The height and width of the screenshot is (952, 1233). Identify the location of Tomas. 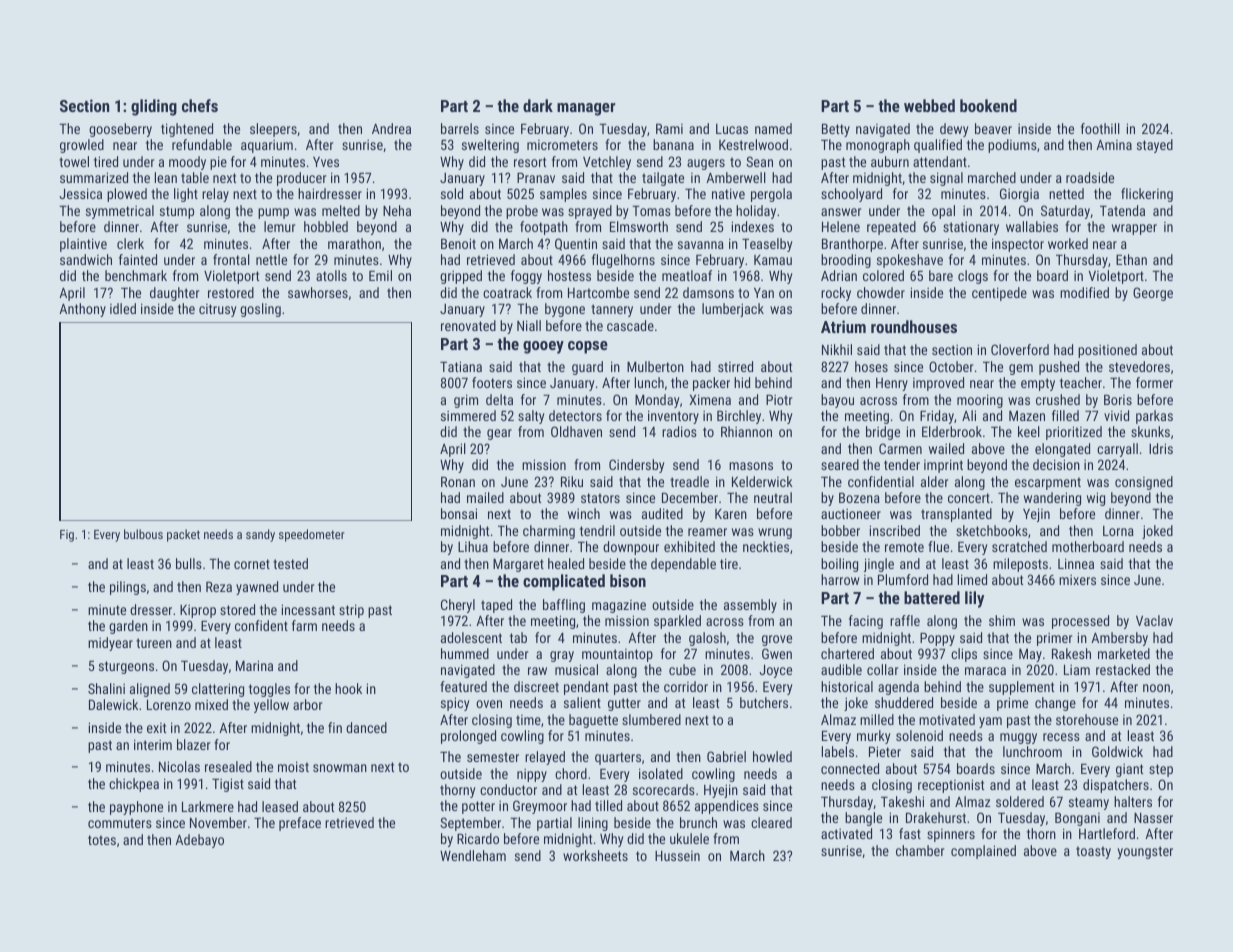
(651, 211).
